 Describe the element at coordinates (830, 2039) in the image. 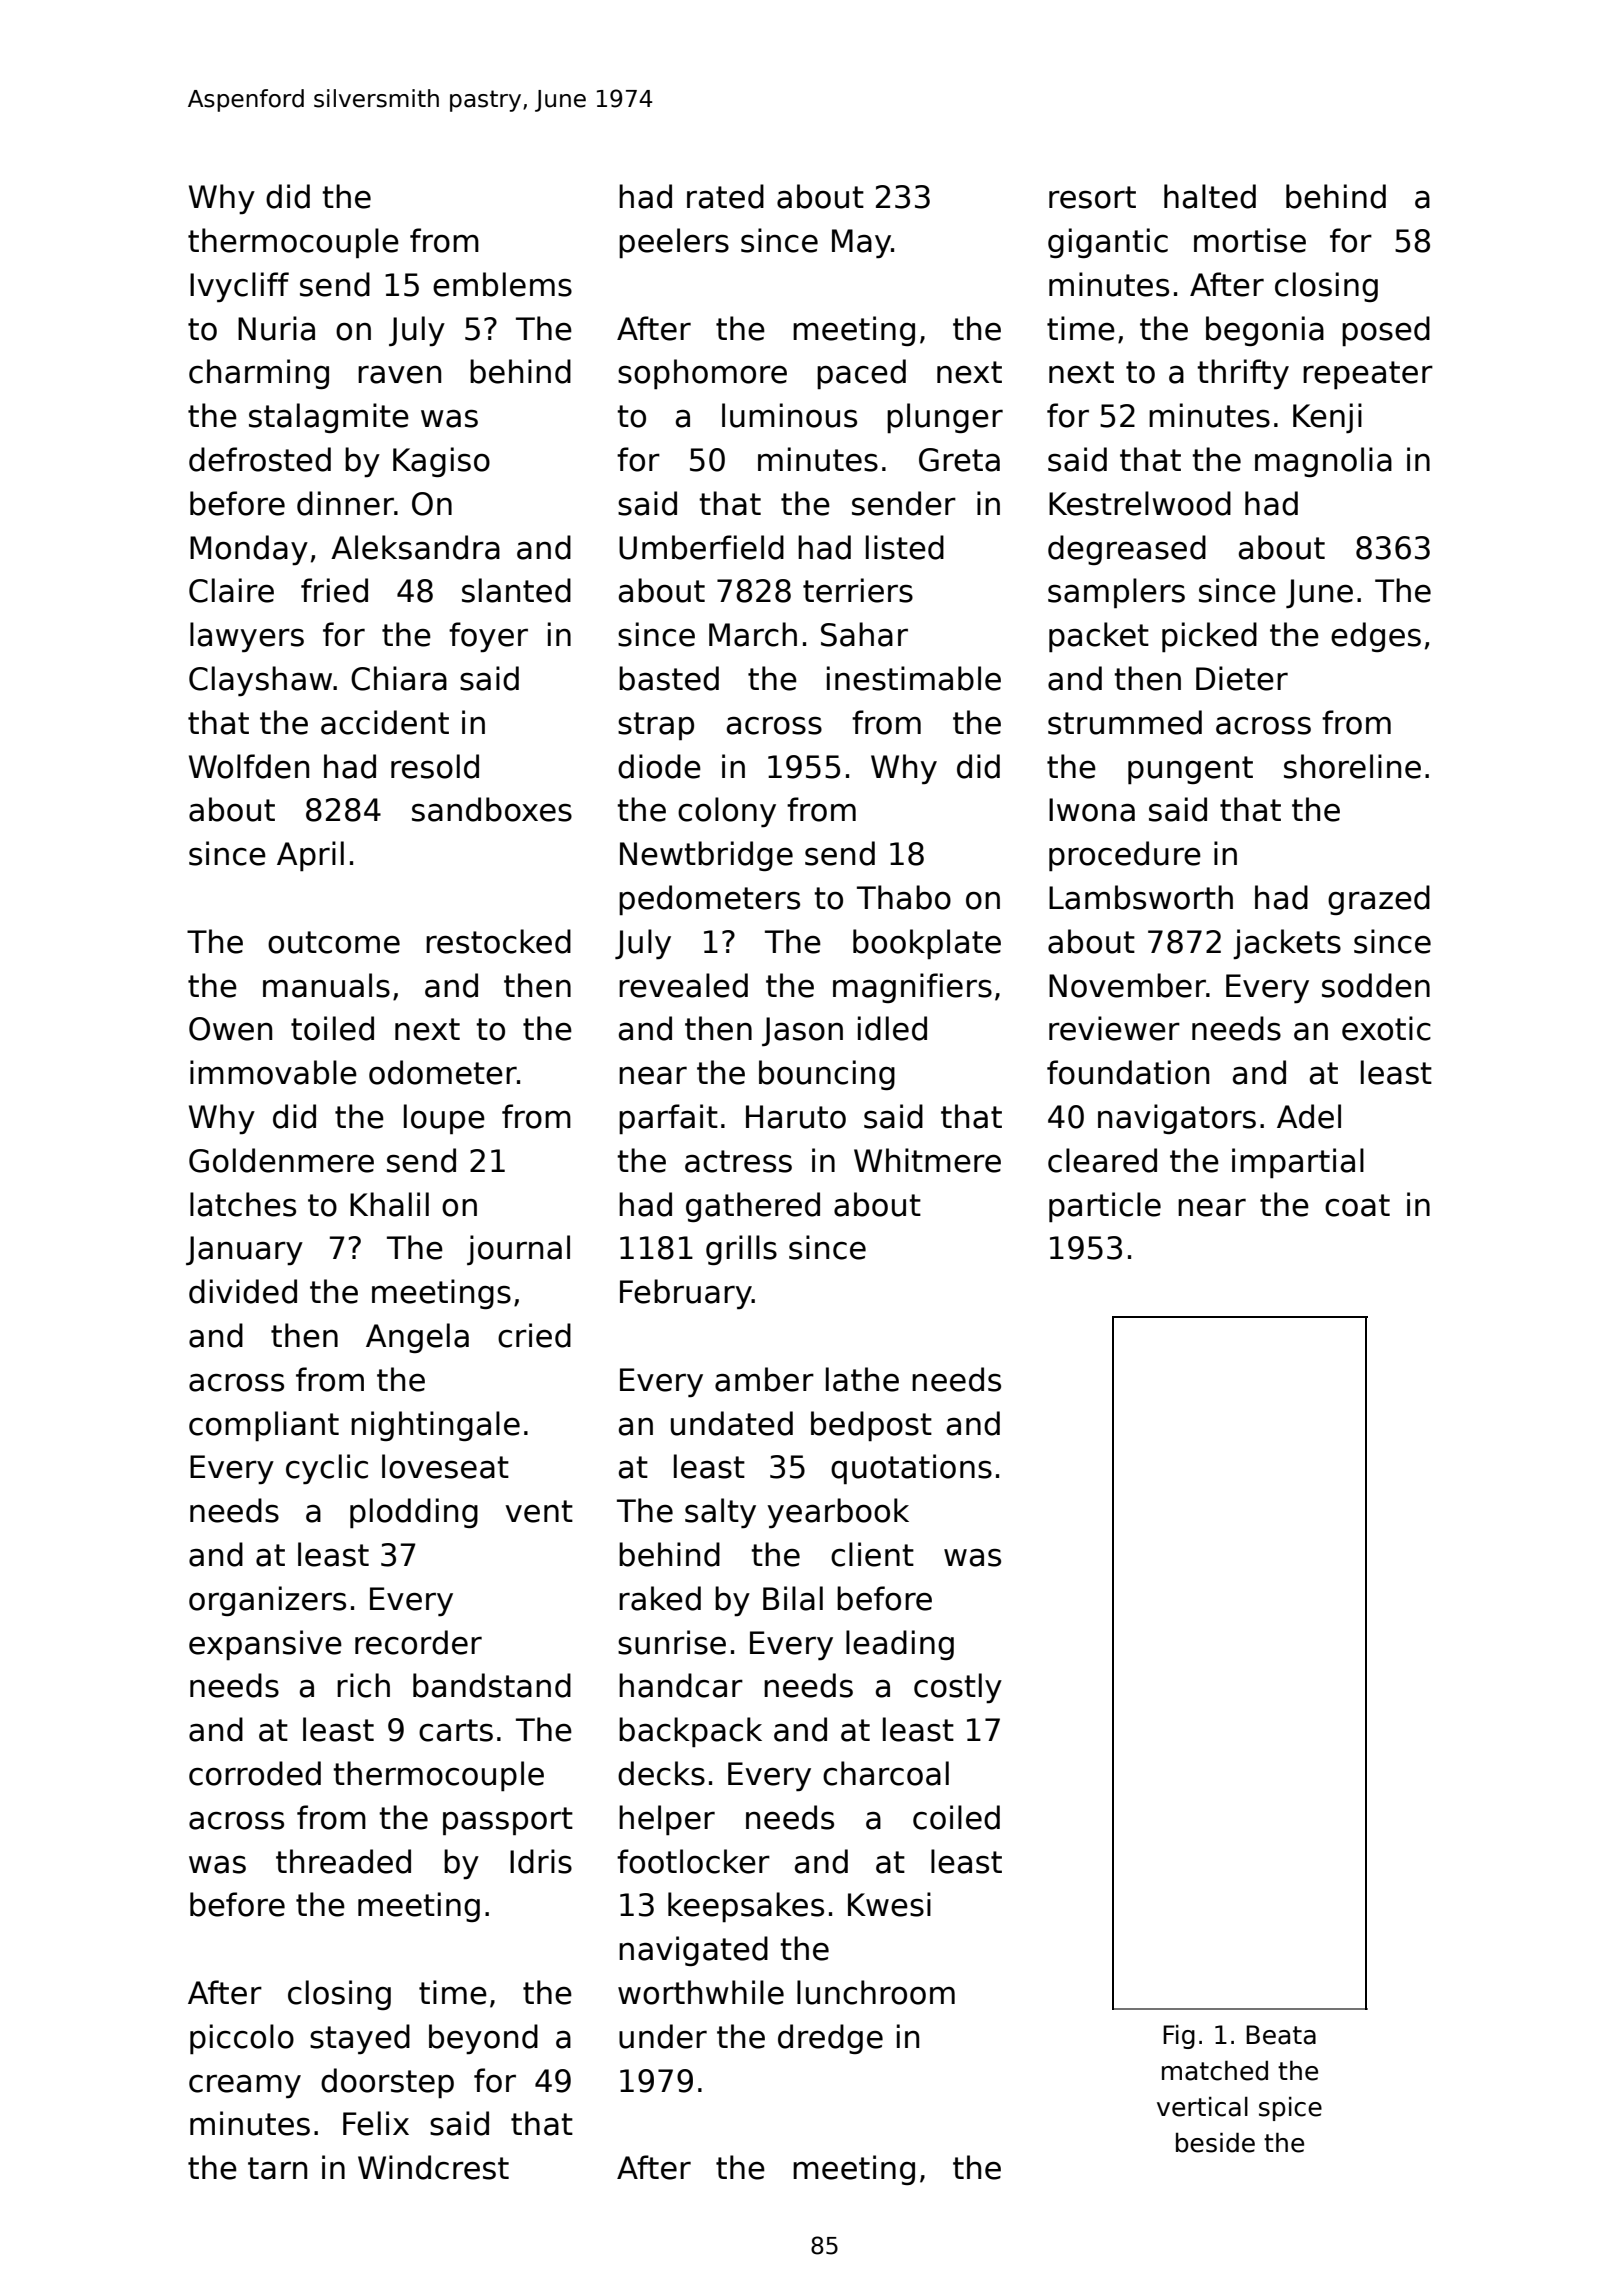

I see `dredge` at that location.
